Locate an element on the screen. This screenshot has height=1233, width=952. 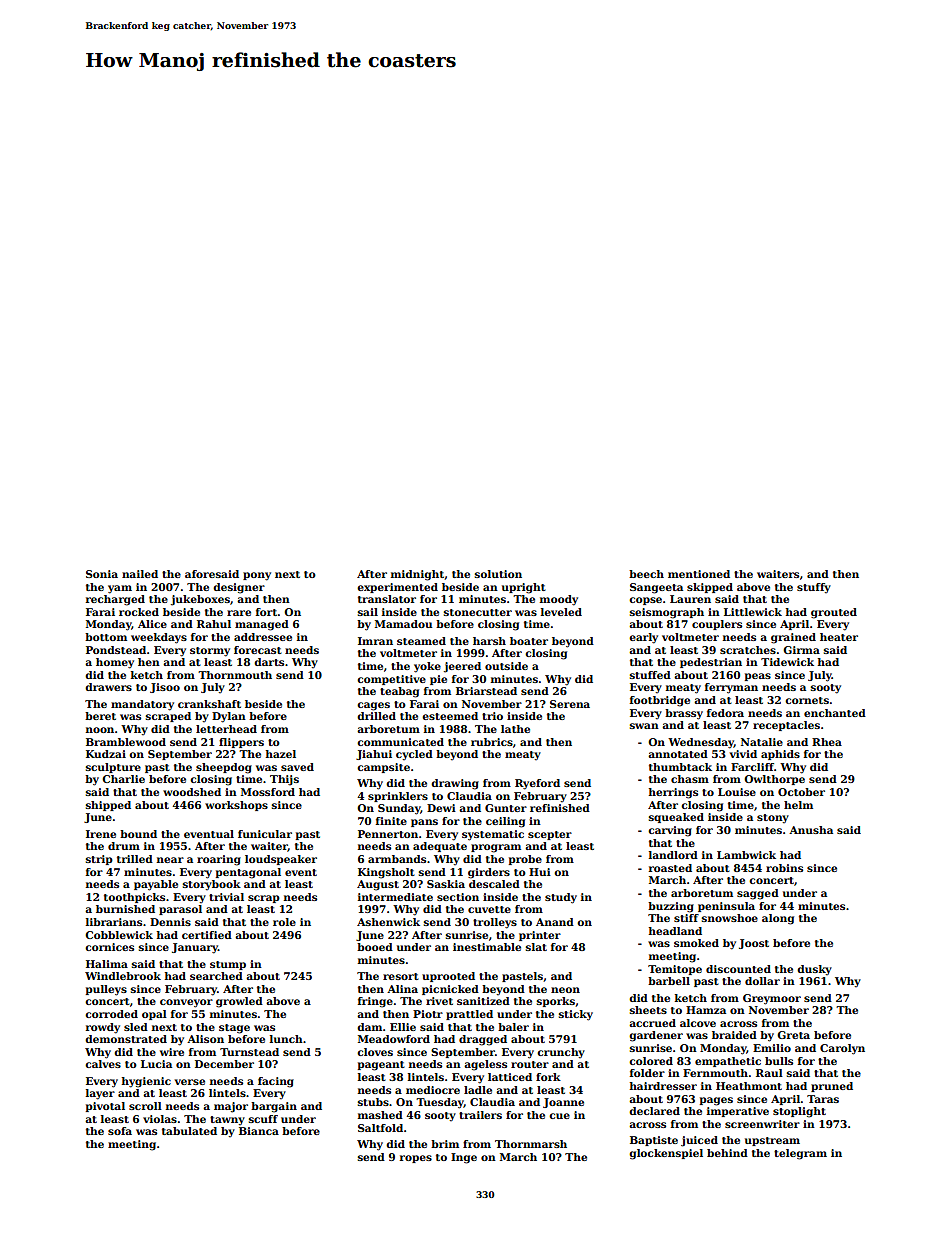
experimented is located at coordinates (397, 588).
